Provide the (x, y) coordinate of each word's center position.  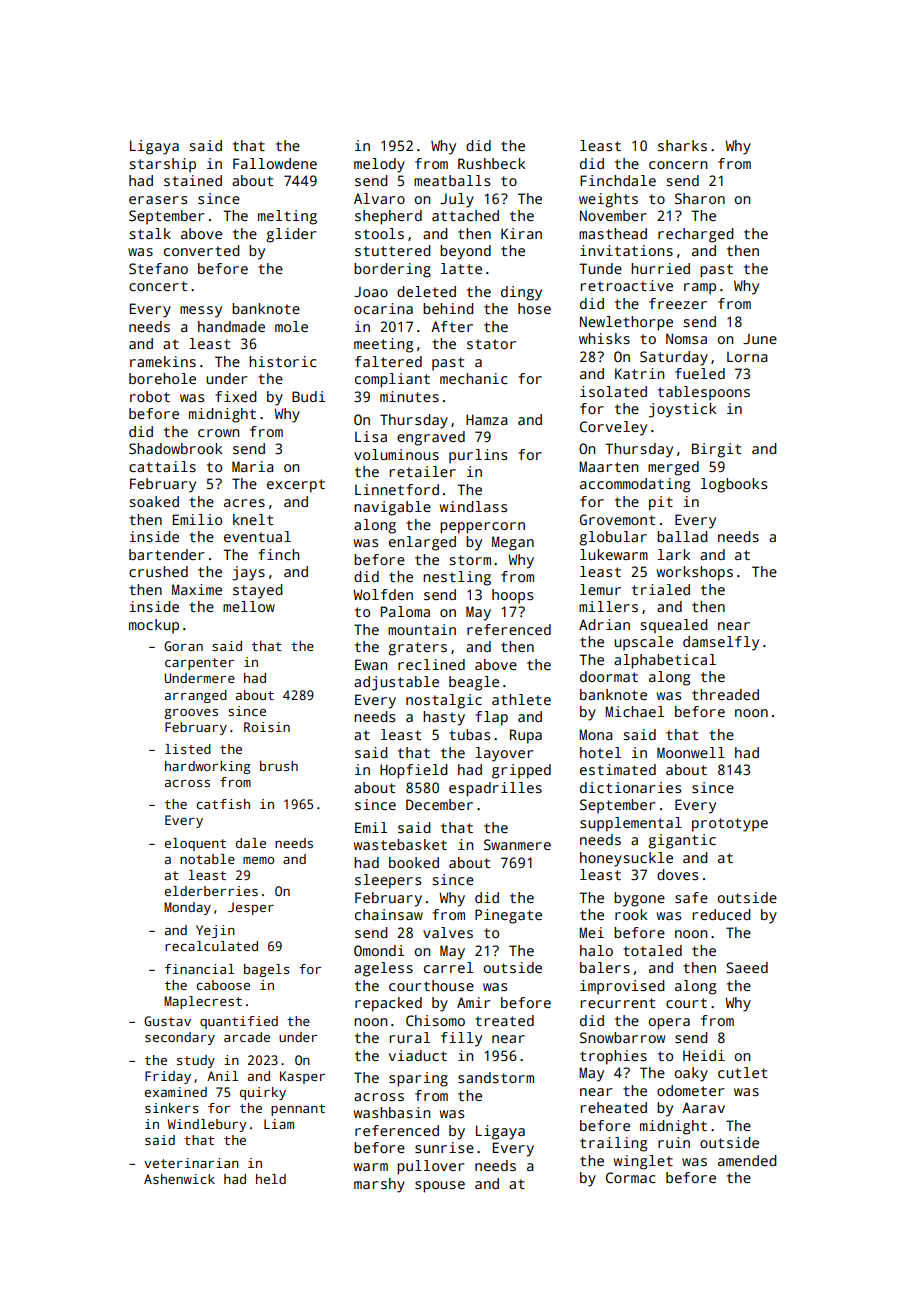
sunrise (444, 1147)
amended (747, 1160)
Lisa (371, 436)
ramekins (163, 361)
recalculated (211, 946)
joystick (682, 410)
